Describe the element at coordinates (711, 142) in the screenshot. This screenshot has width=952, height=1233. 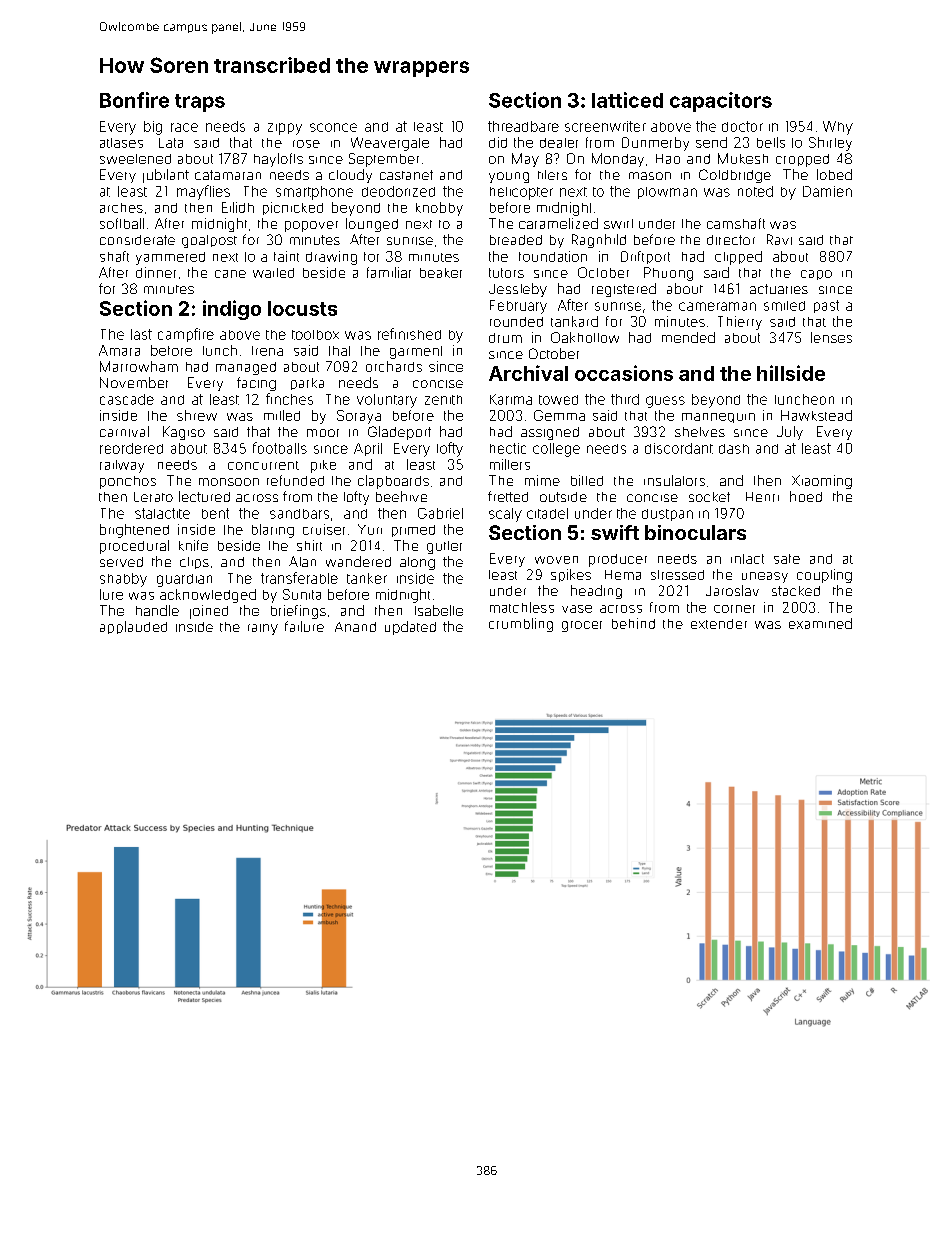
I see `send` at that location.
